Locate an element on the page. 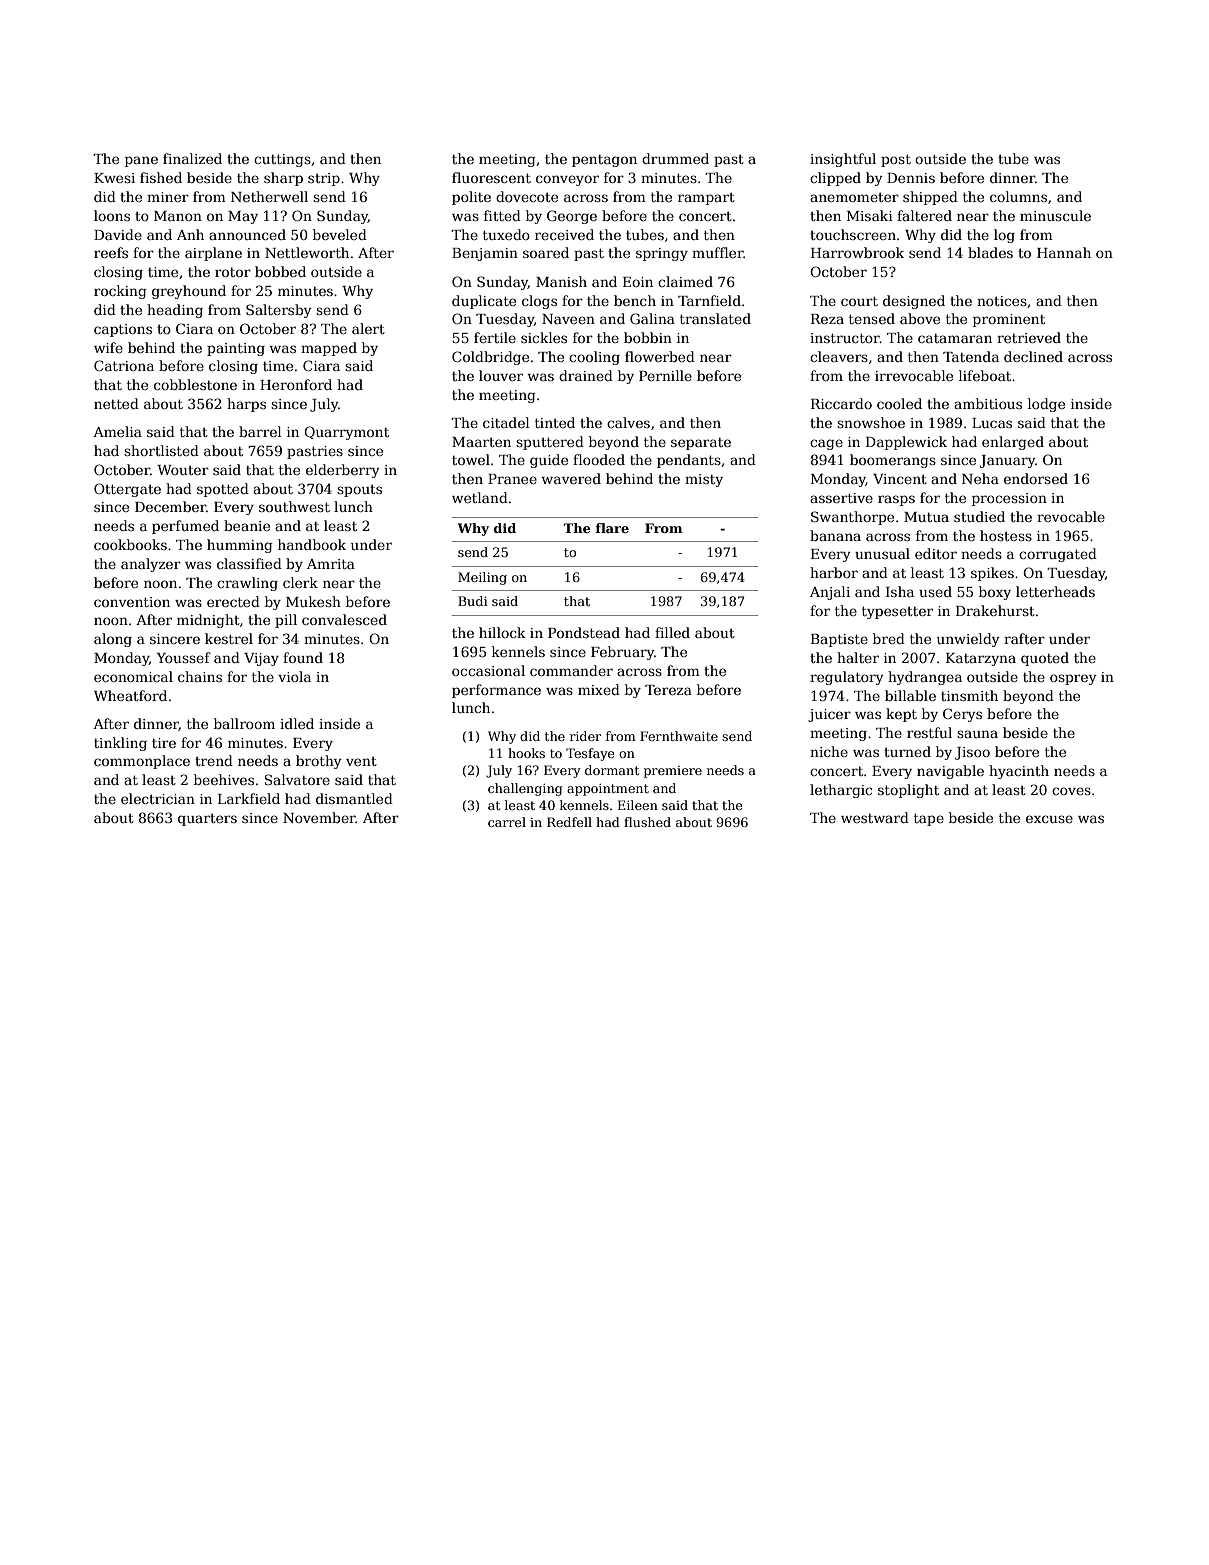  November is located at coordinates (319, 817).
